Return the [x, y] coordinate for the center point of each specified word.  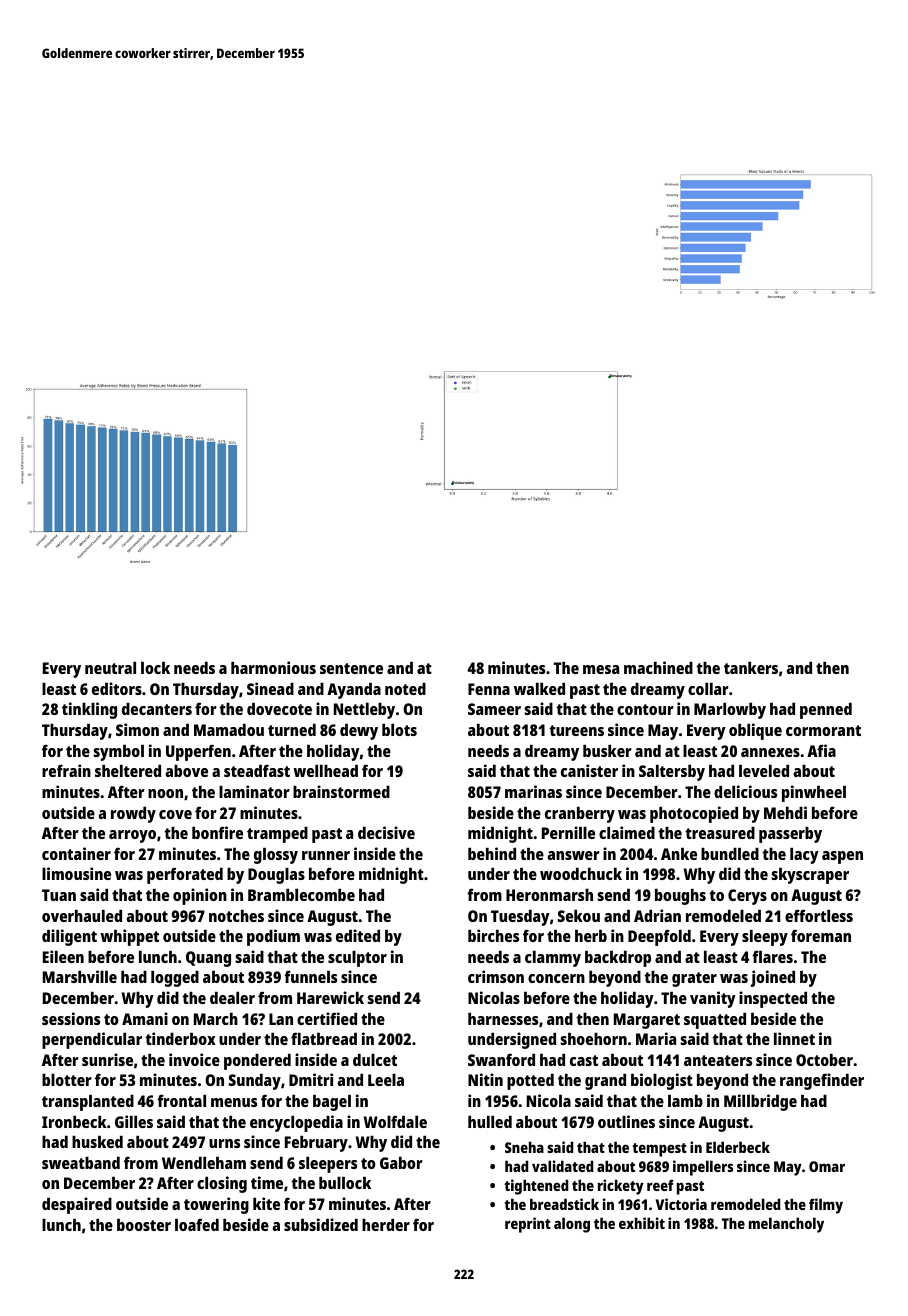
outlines [626, 1121]
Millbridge [760, 1102]
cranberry [580, 815]
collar [708, 689]
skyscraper [810, 876]
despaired [77, 1205]
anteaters [718, 1060]
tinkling [89, 710]
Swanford [501, 1059]
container [76, 853]
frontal [181, 1100]
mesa [601, 669]
